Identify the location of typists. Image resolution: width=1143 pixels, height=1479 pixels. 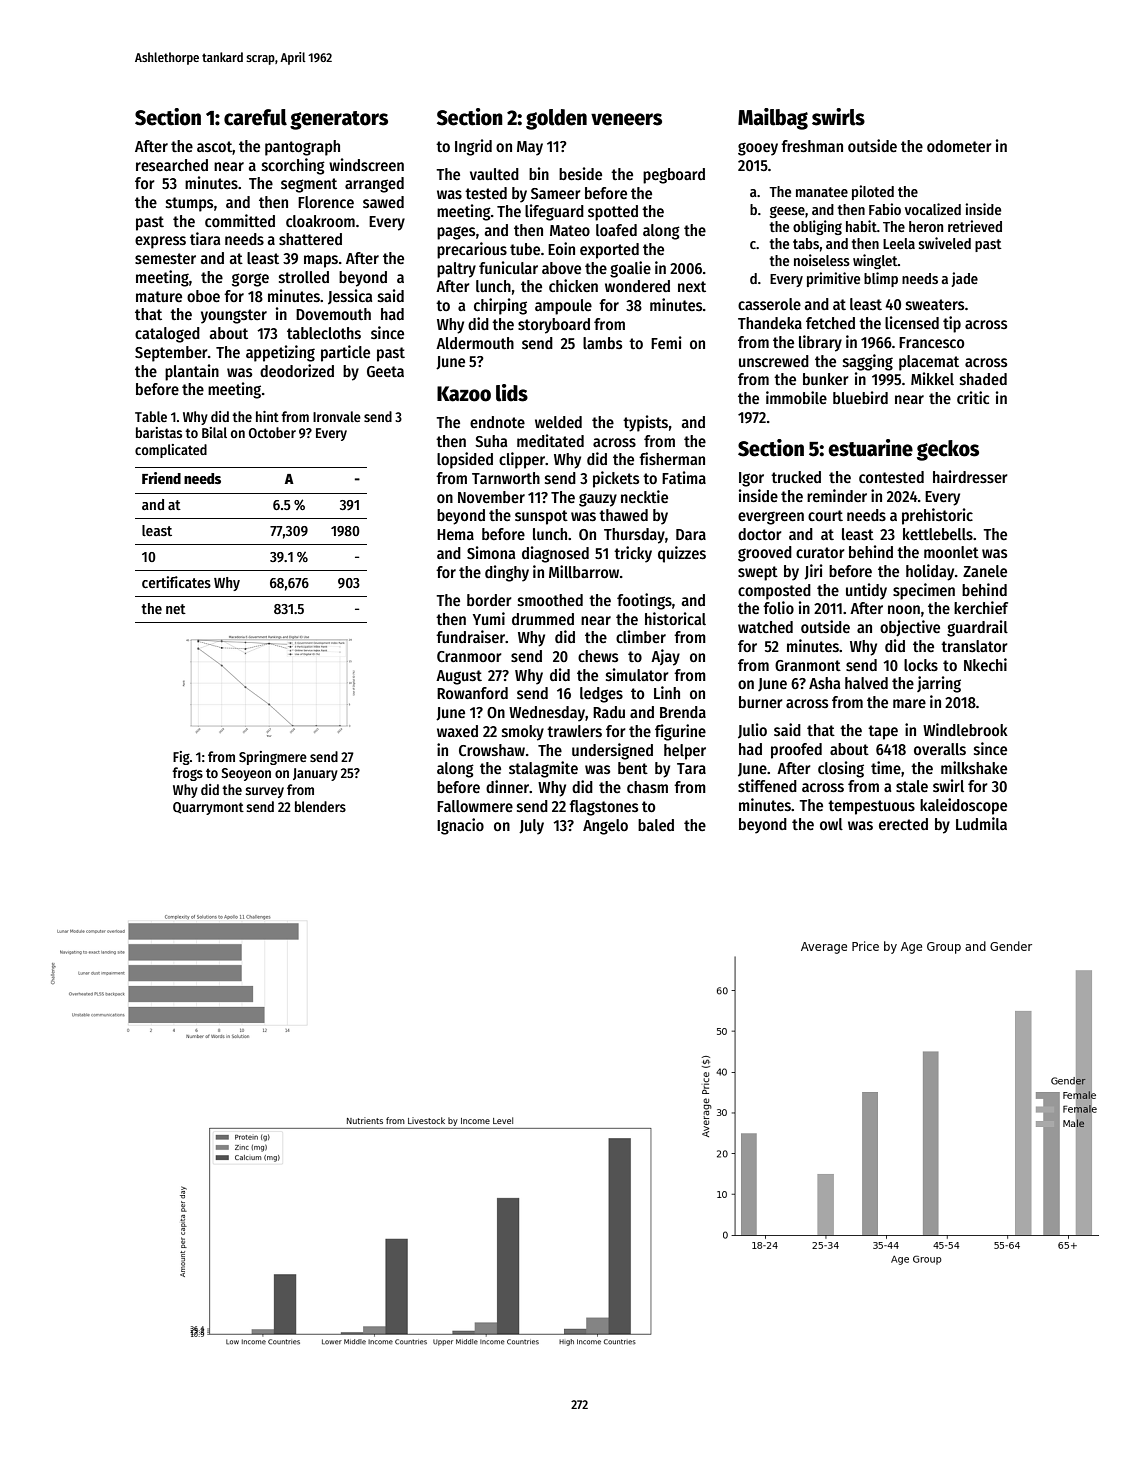
(645, 423).
